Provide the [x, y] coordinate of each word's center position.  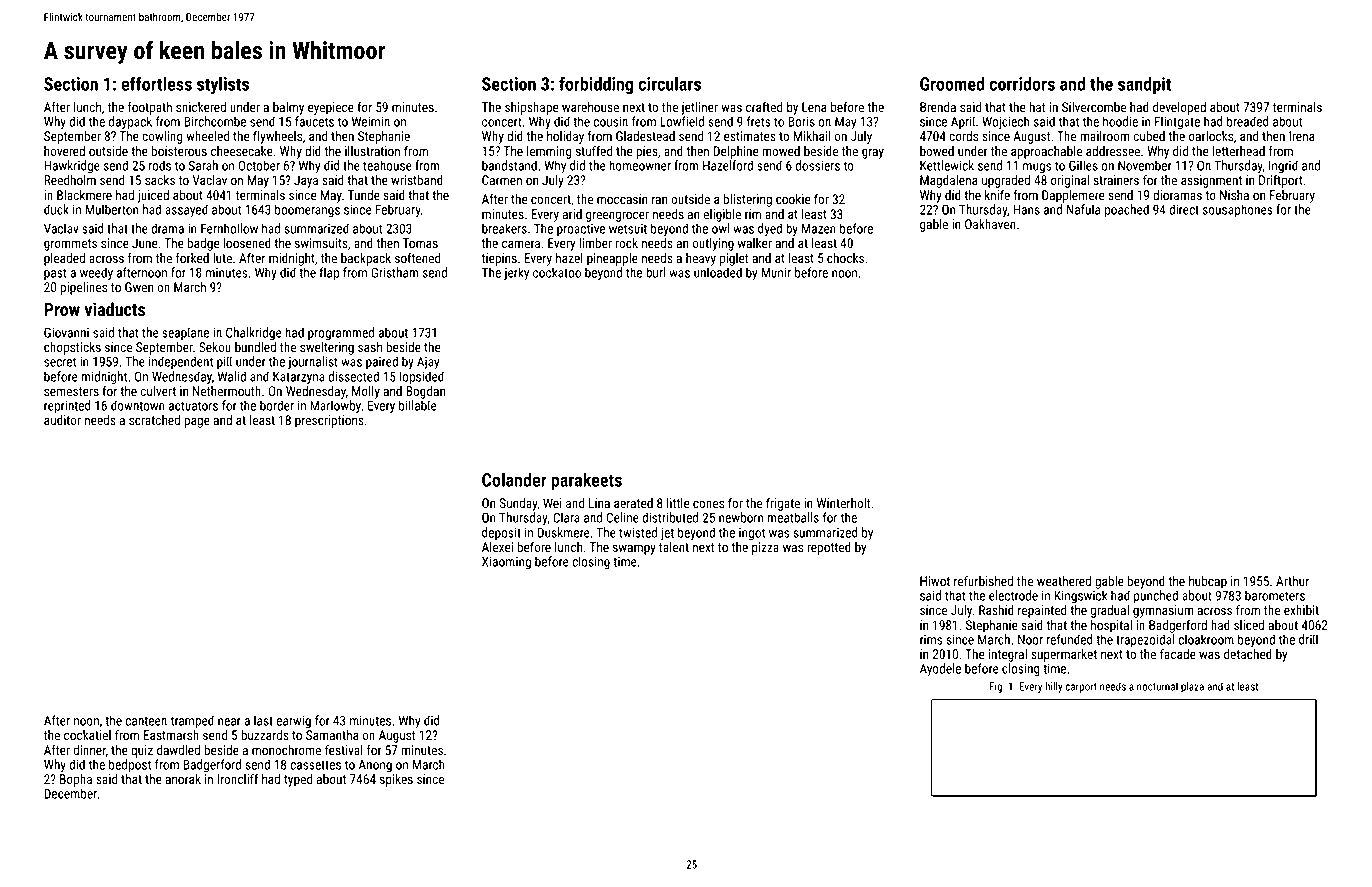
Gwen [139, 287]
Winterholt [843, 503]
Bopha [76, 780]
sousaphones [1238, 210]
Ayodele [940, 669]
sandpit [1144, 86]
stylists [223, 85]
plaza [1192, 687]
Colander [514, 480]
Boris [801, 122]
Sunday [519, 504]
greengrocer [617, 216]
